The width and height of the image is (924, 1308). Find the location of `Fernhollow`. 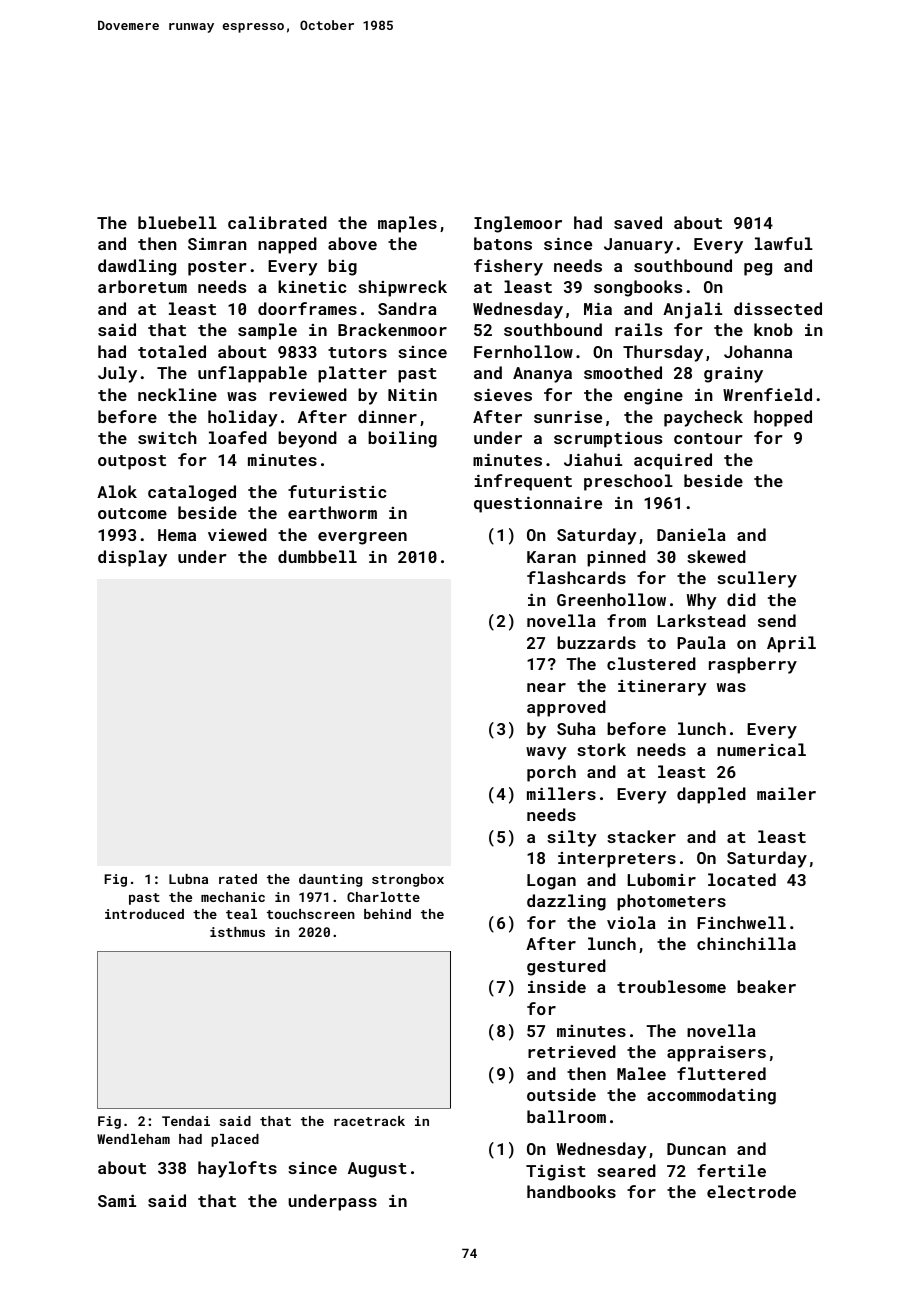

Fernhollow is located at coordinates (523, 351).
